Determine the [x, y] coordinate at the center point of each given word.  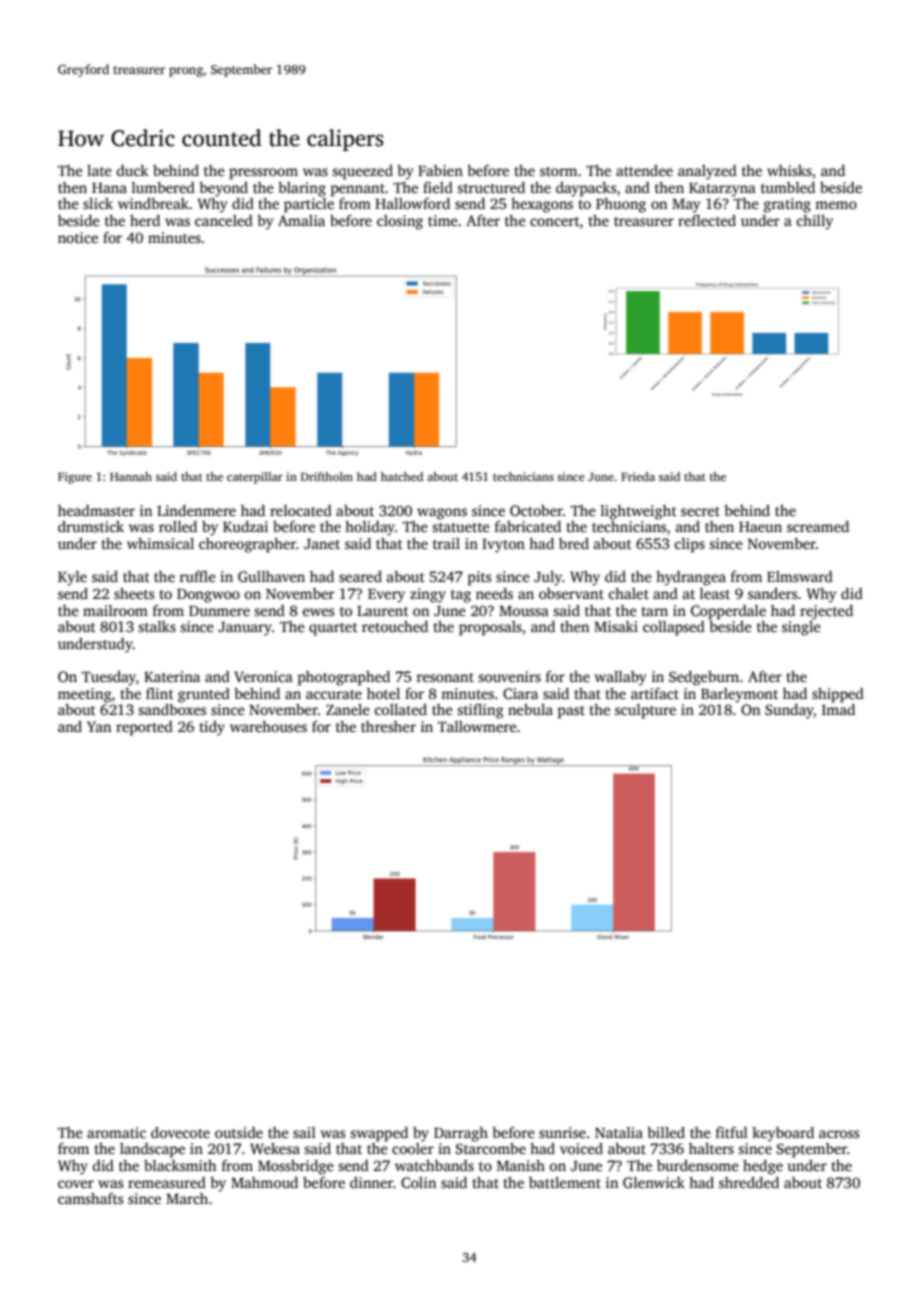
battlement [565, 1182]
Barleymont [739, 695]
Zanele [348, 709]
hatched [402, 476]
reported [144, 728]
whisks [789, 170]
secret [700, 511]
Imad [838, 709]
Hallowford [412, 203]
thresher [388, 726]
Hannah [131, 476]
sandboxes [172, 709]
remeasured [167, 1182]
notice [78, 237]
